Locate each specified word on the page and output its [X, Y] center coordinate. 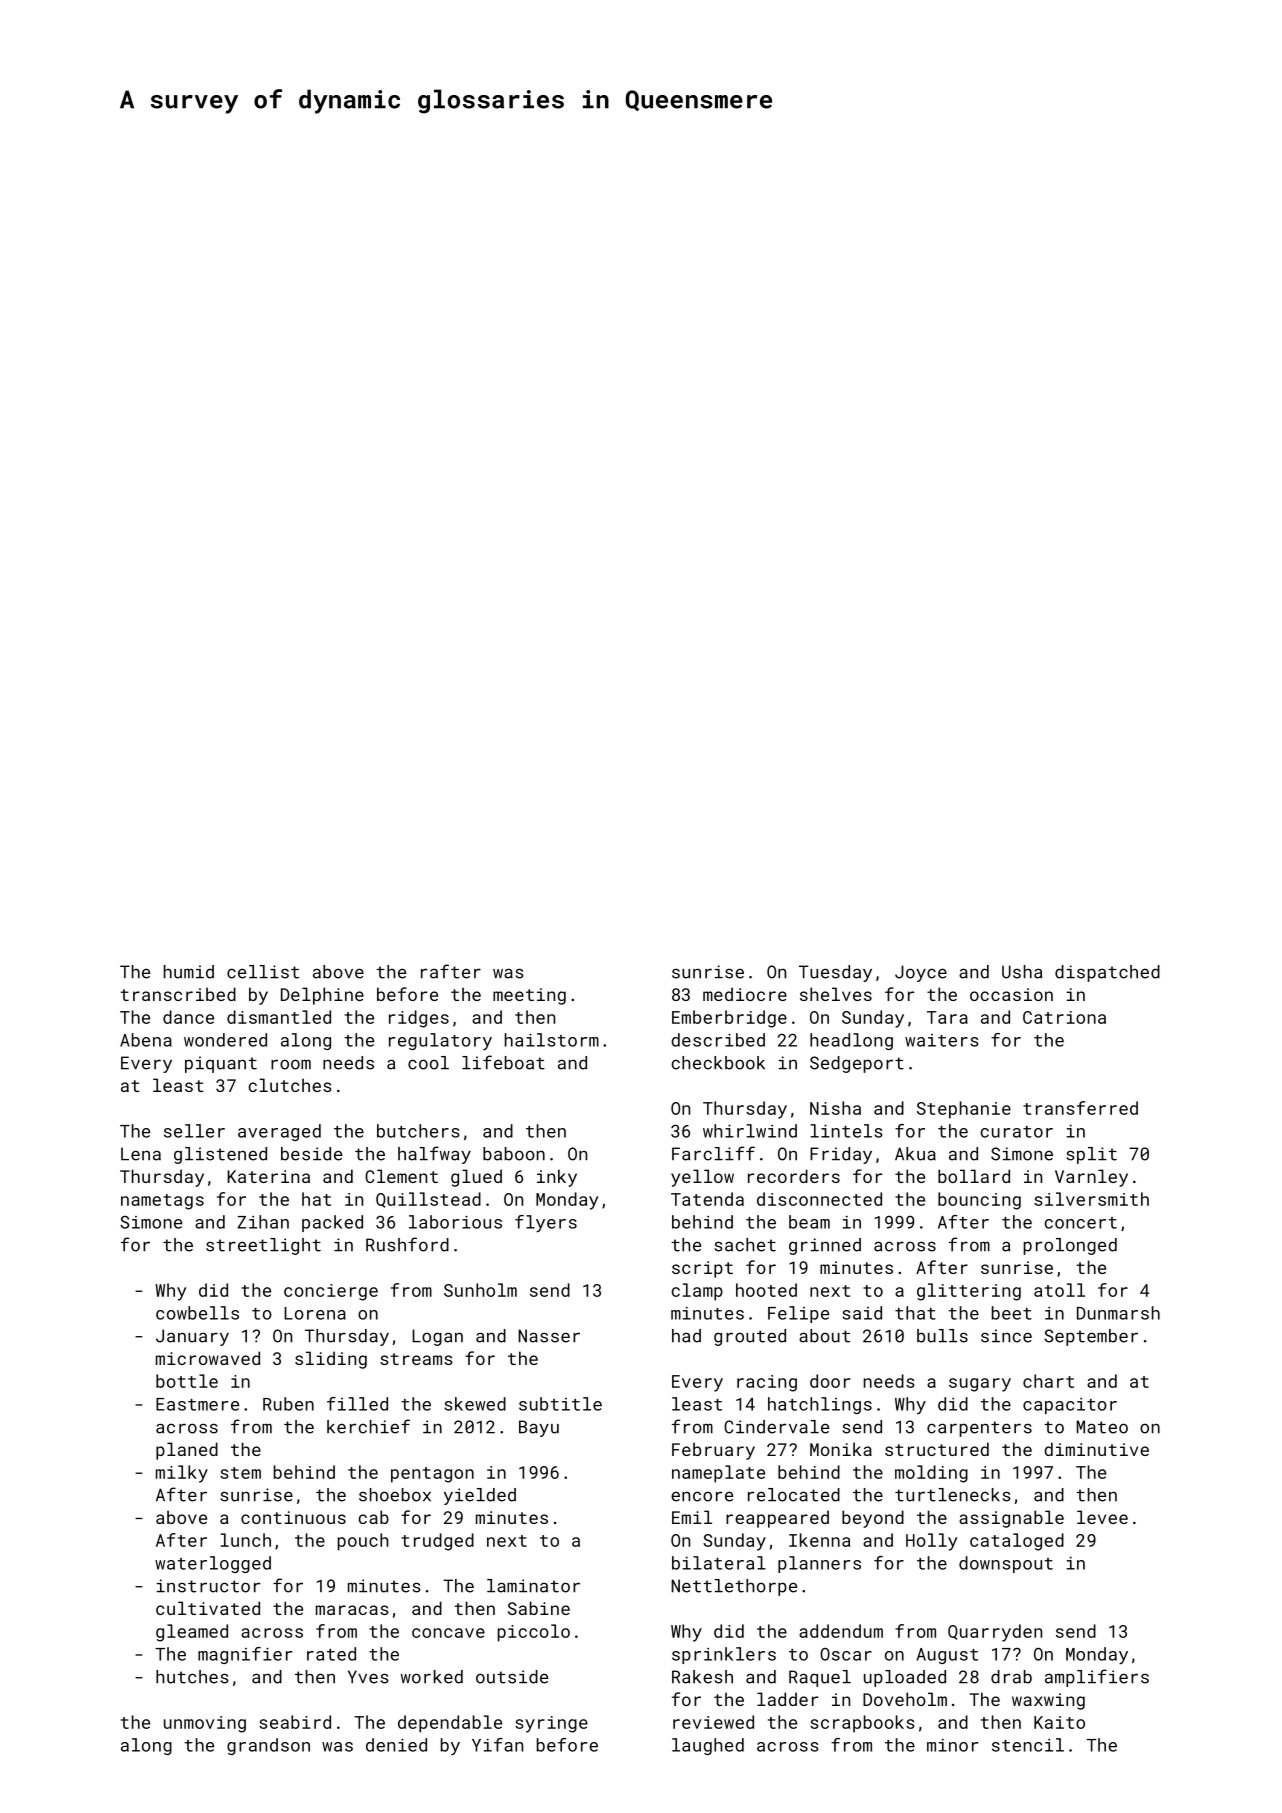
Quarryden [995, 1633]
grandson [268, 1746]
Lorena [315, 1313]
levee [1102, 1517]
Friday [841, 1155]
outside [512, 1677]
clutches [290, 1085]
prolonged [1070, 1246]
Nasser [549, 1336]
